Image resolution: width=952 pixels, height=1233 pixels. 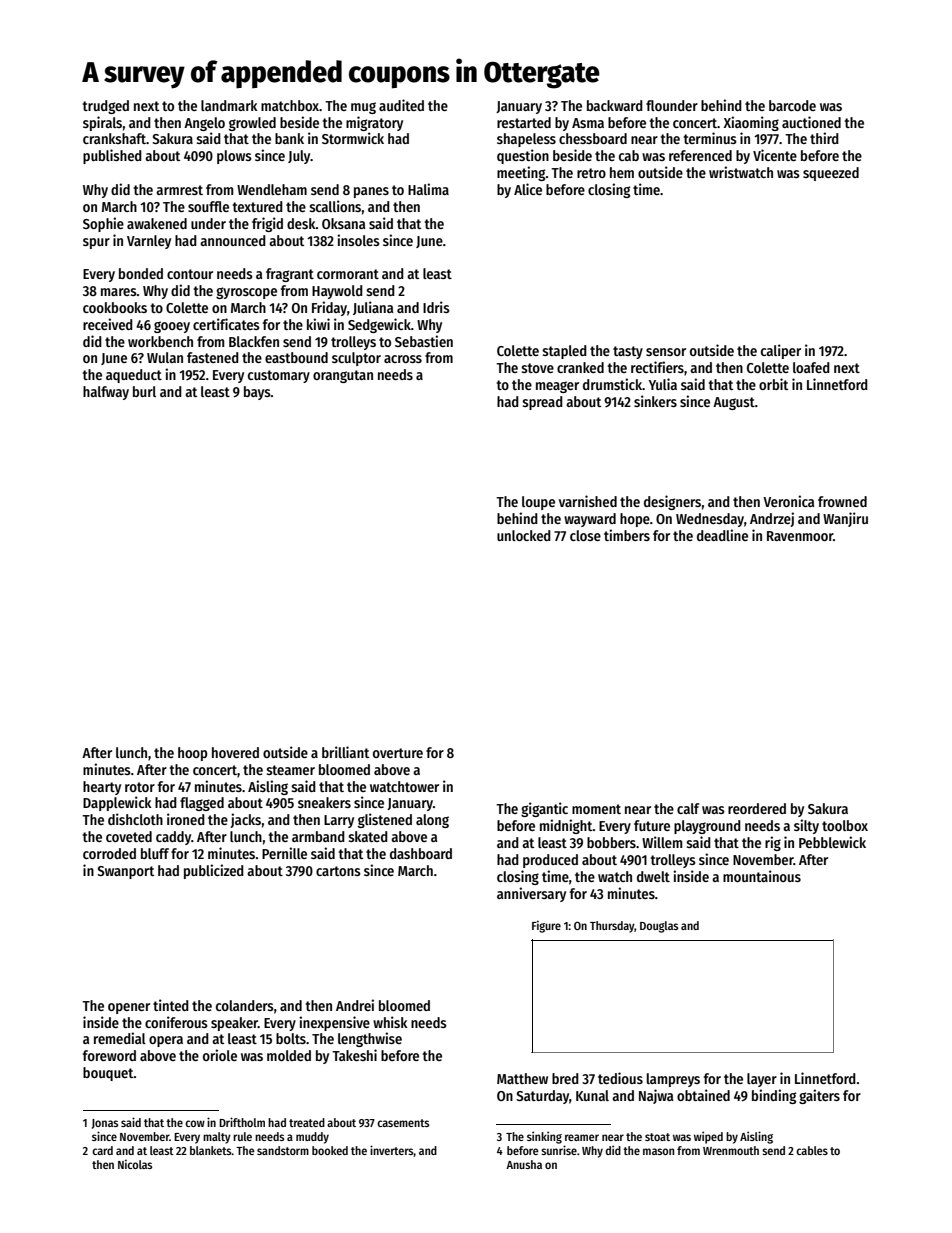 I want to click on lampreys, so click(x=673, y=1080).
